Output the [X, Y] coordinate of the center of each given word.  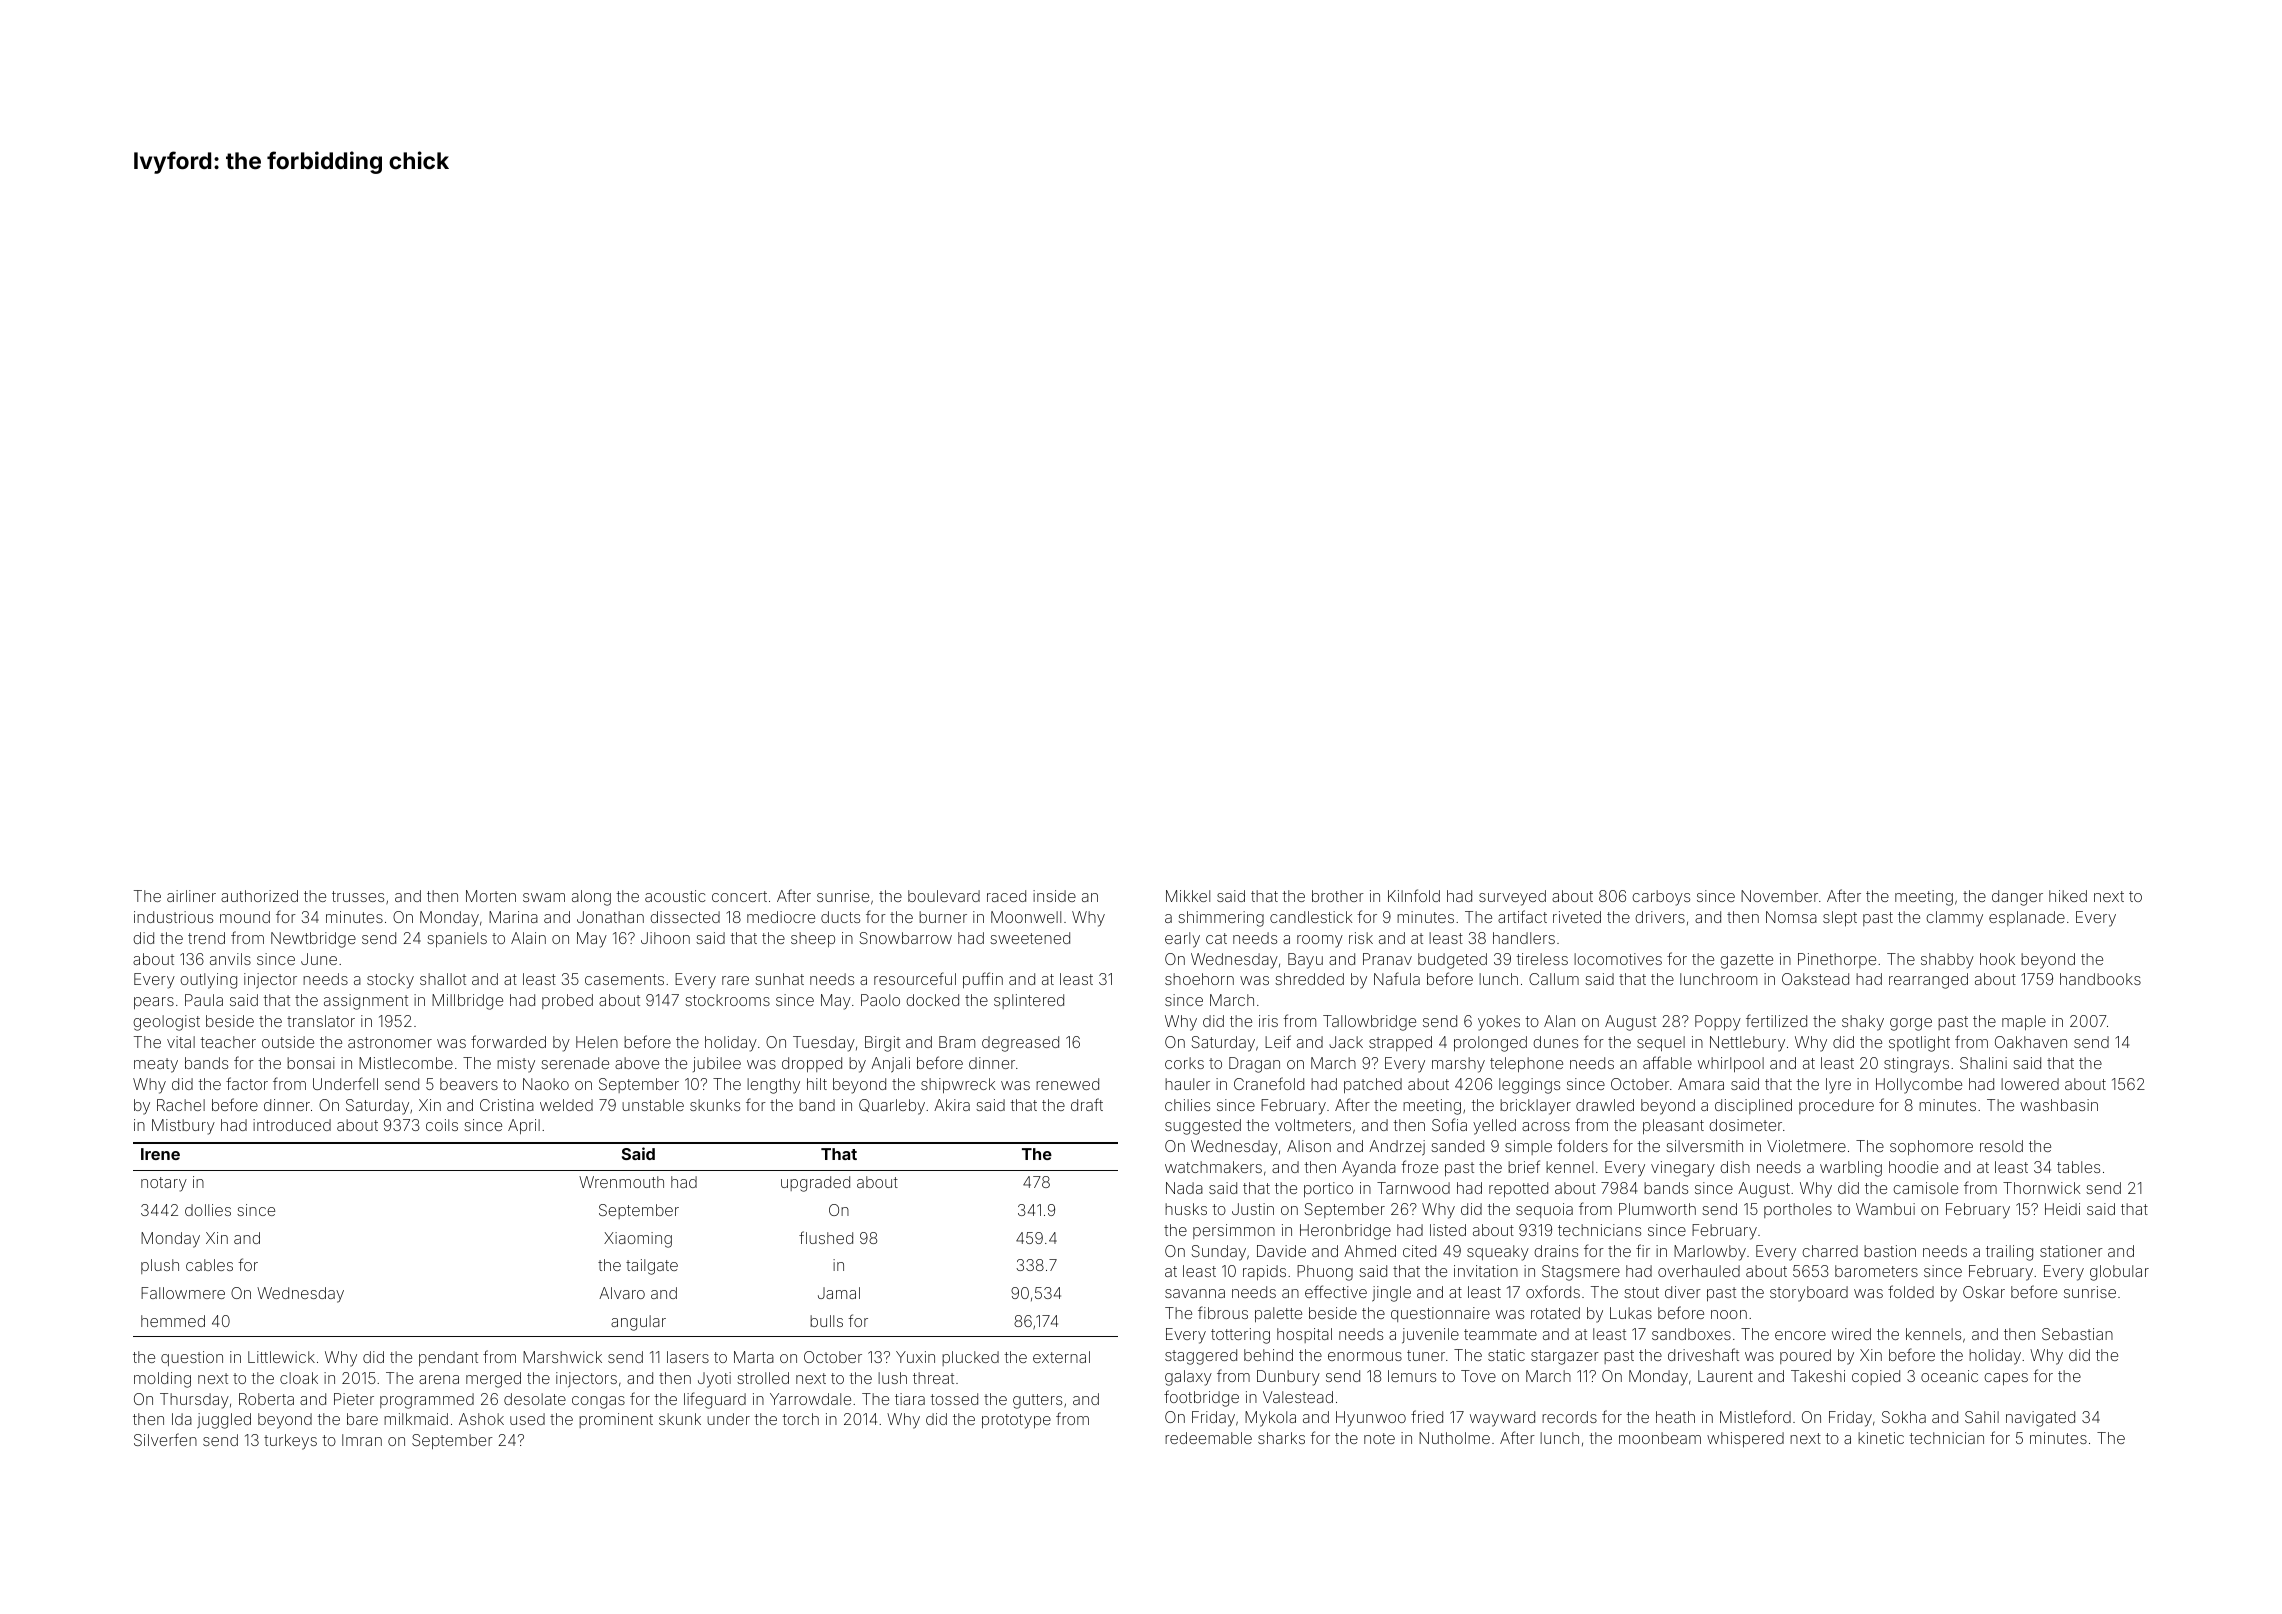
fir [1643, 1250]
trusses [358, 896]
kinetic [1881, 1438]
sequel [1661, 1043]
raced [1006, 896]
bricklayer [1535, 1107]
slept [1840, 918]
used [527, 1419]
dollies [208, 1210]
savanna [1195, 1293]
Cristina [507, 1105]
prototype [1016, 1421]
